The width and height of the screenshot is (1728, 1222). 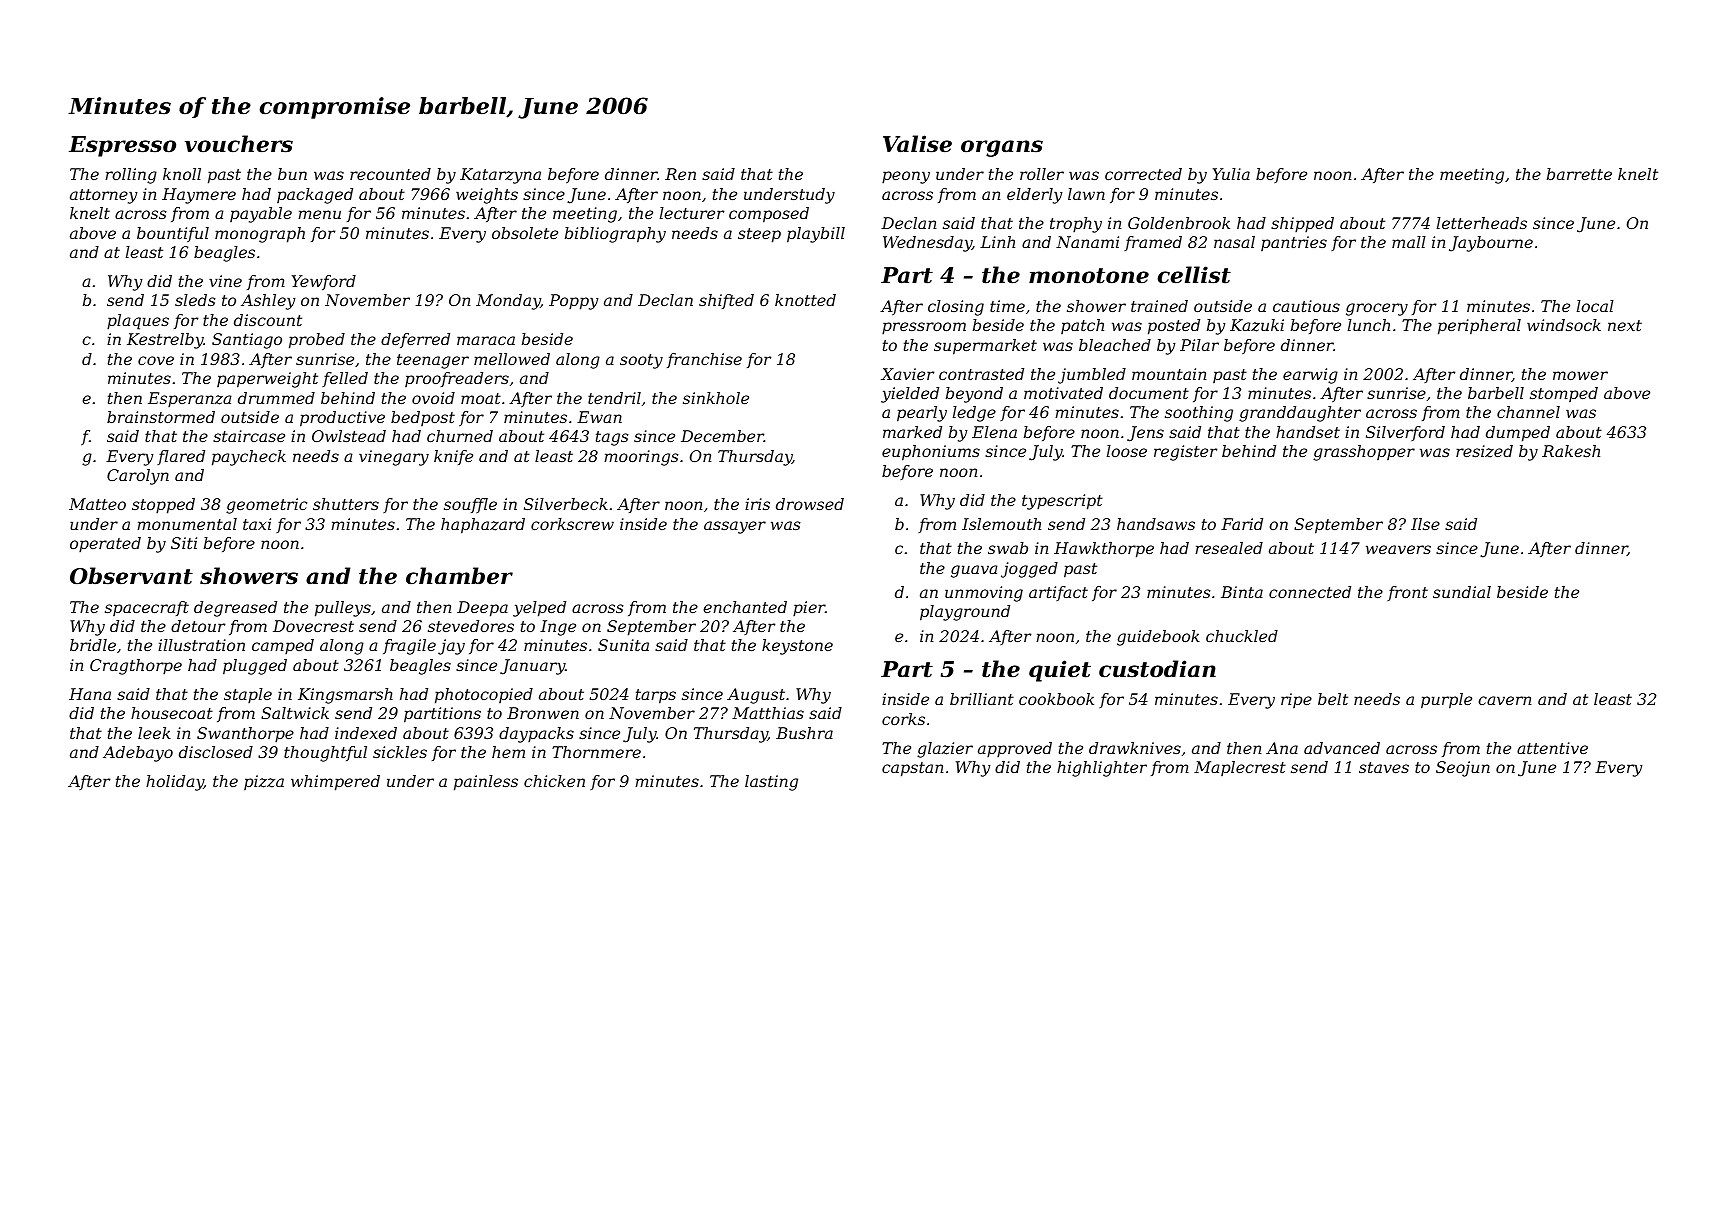 What do you see at coordinates (1135, 748) in the screenshot?
I see `drawknives` at bounding box center [1135, 748].
